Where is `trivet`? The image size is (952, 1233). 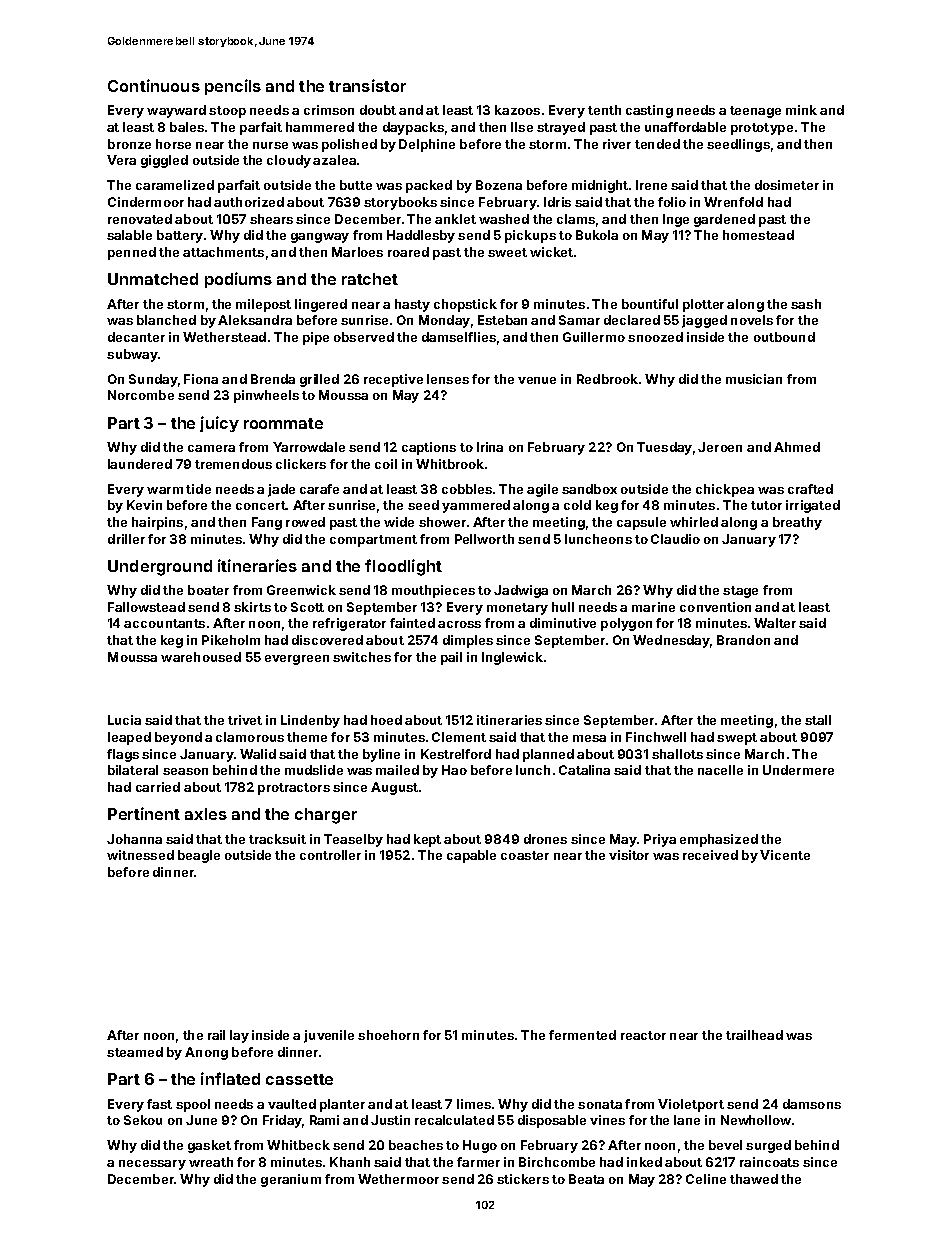
trivet is located at coordinates (245, 720).
